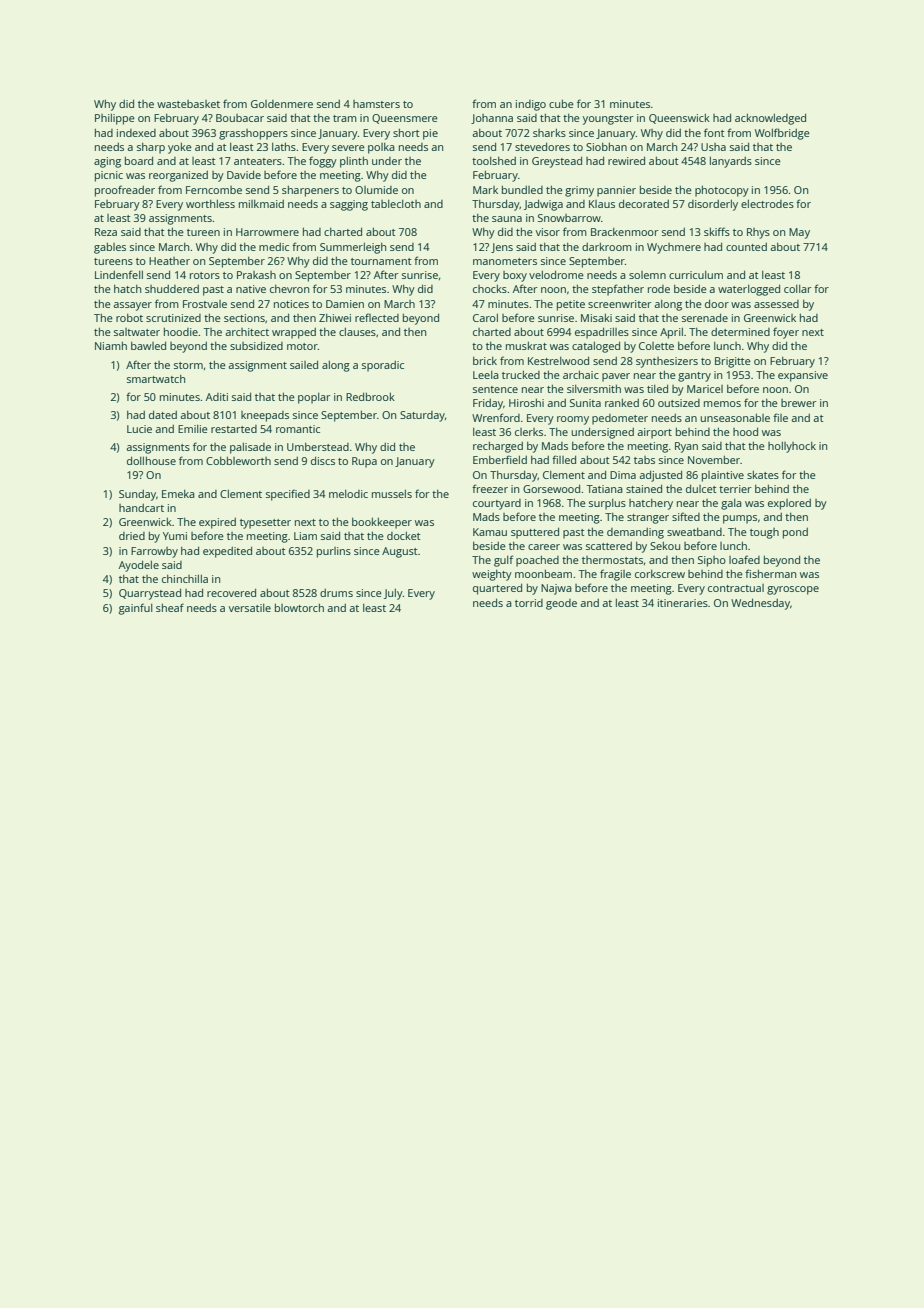 The width and height of the page is (924, 1308). Describe the element at coordinates (298, 429) in the page. I see `romantic` at that location.
